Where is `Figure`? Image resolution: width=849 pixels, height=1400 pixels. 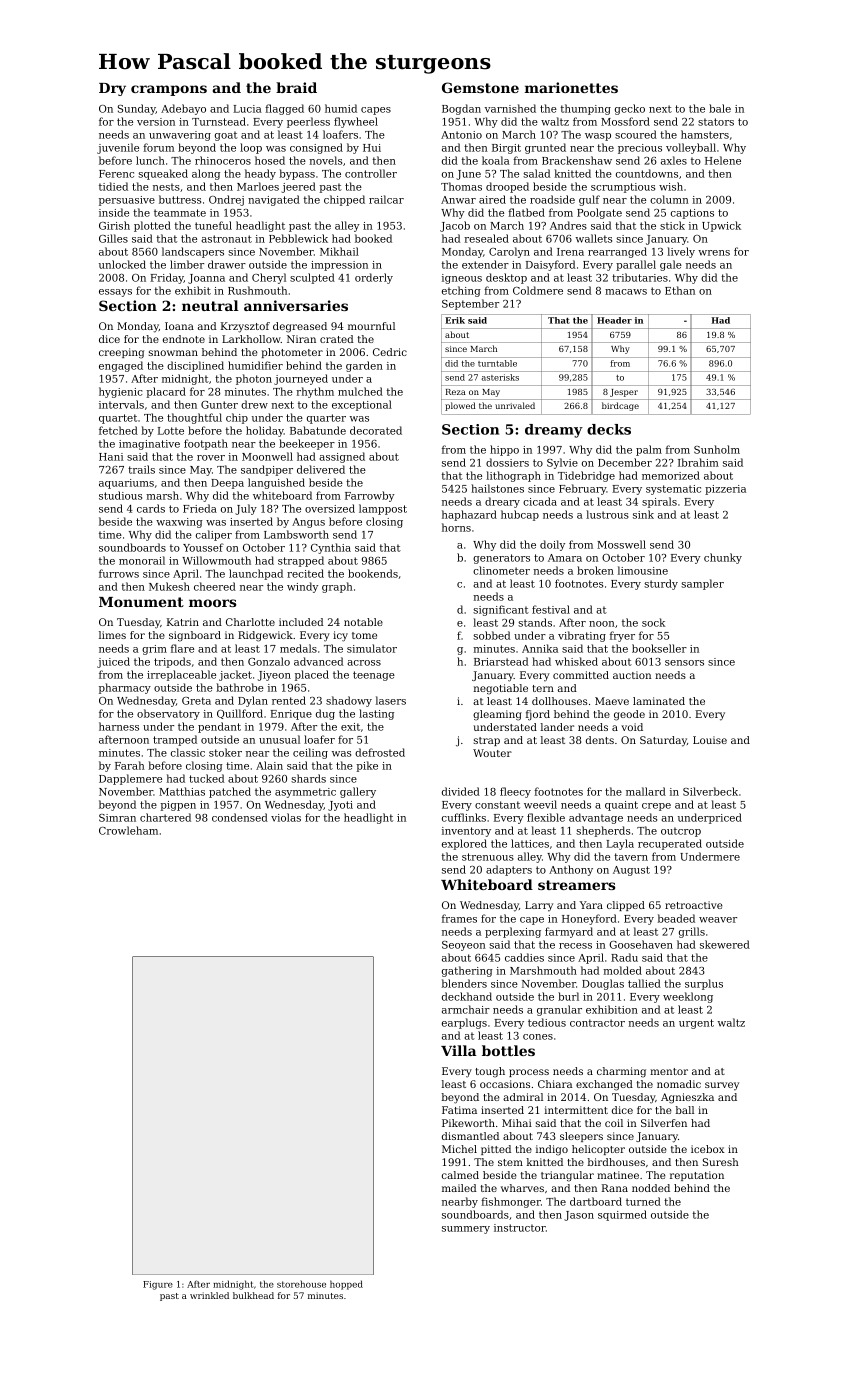
Figure is located at coordinates (158, 1285).
